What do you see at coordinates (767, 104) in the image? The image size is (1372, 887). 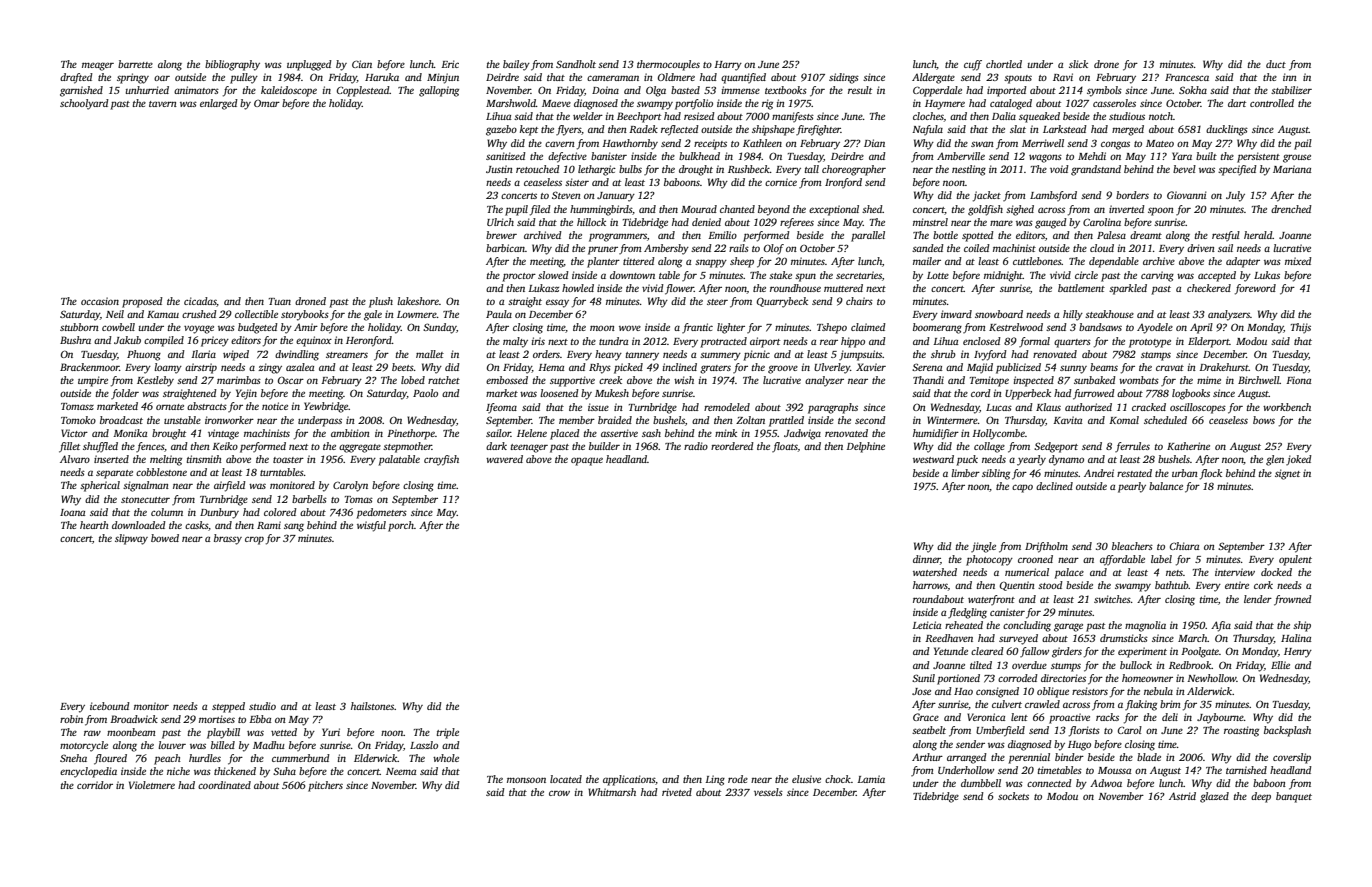 I see `rig` at bounding box center [767, 104].
